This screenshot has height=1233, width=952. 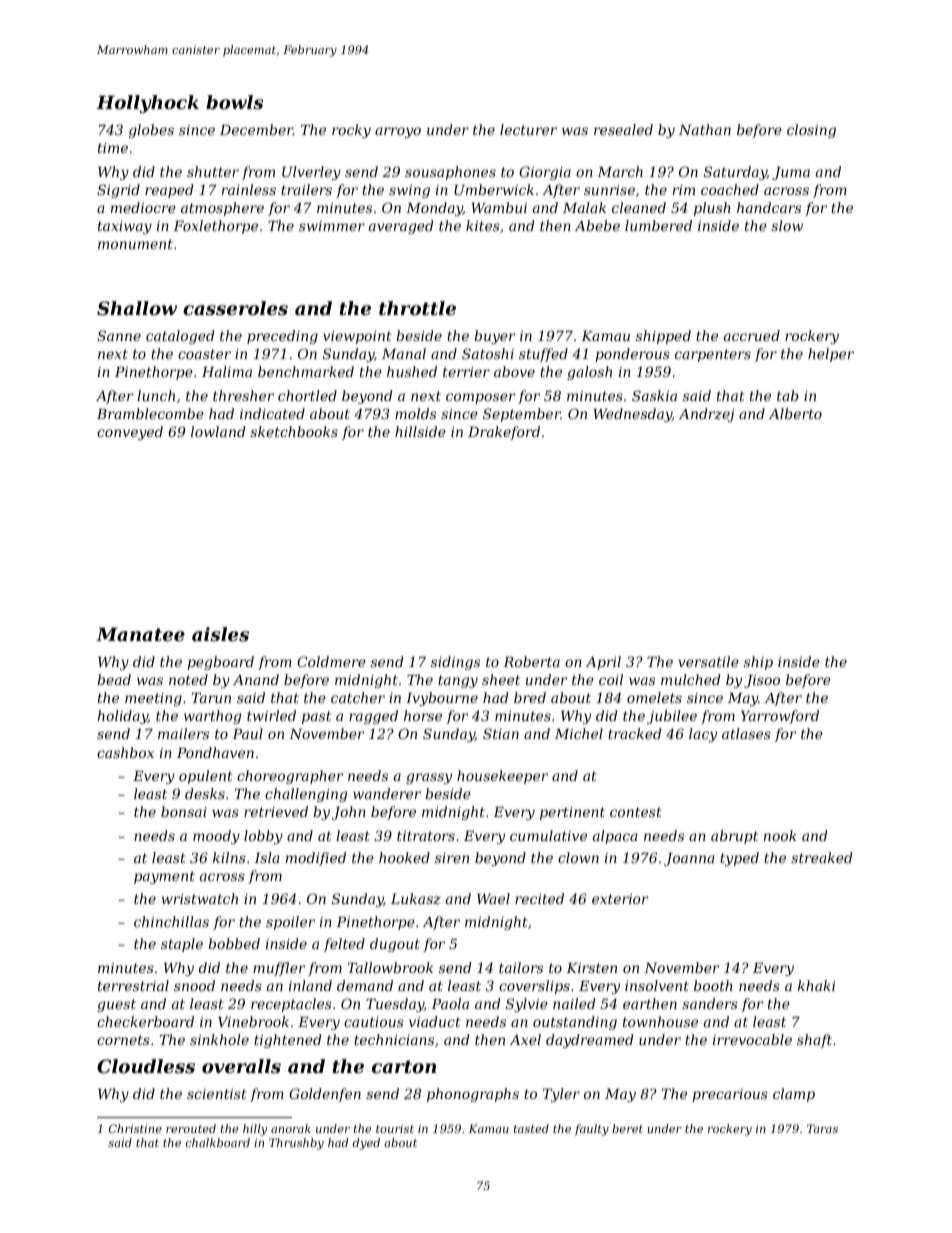 I want to click on tasted, so click(x=531, y=1128).
